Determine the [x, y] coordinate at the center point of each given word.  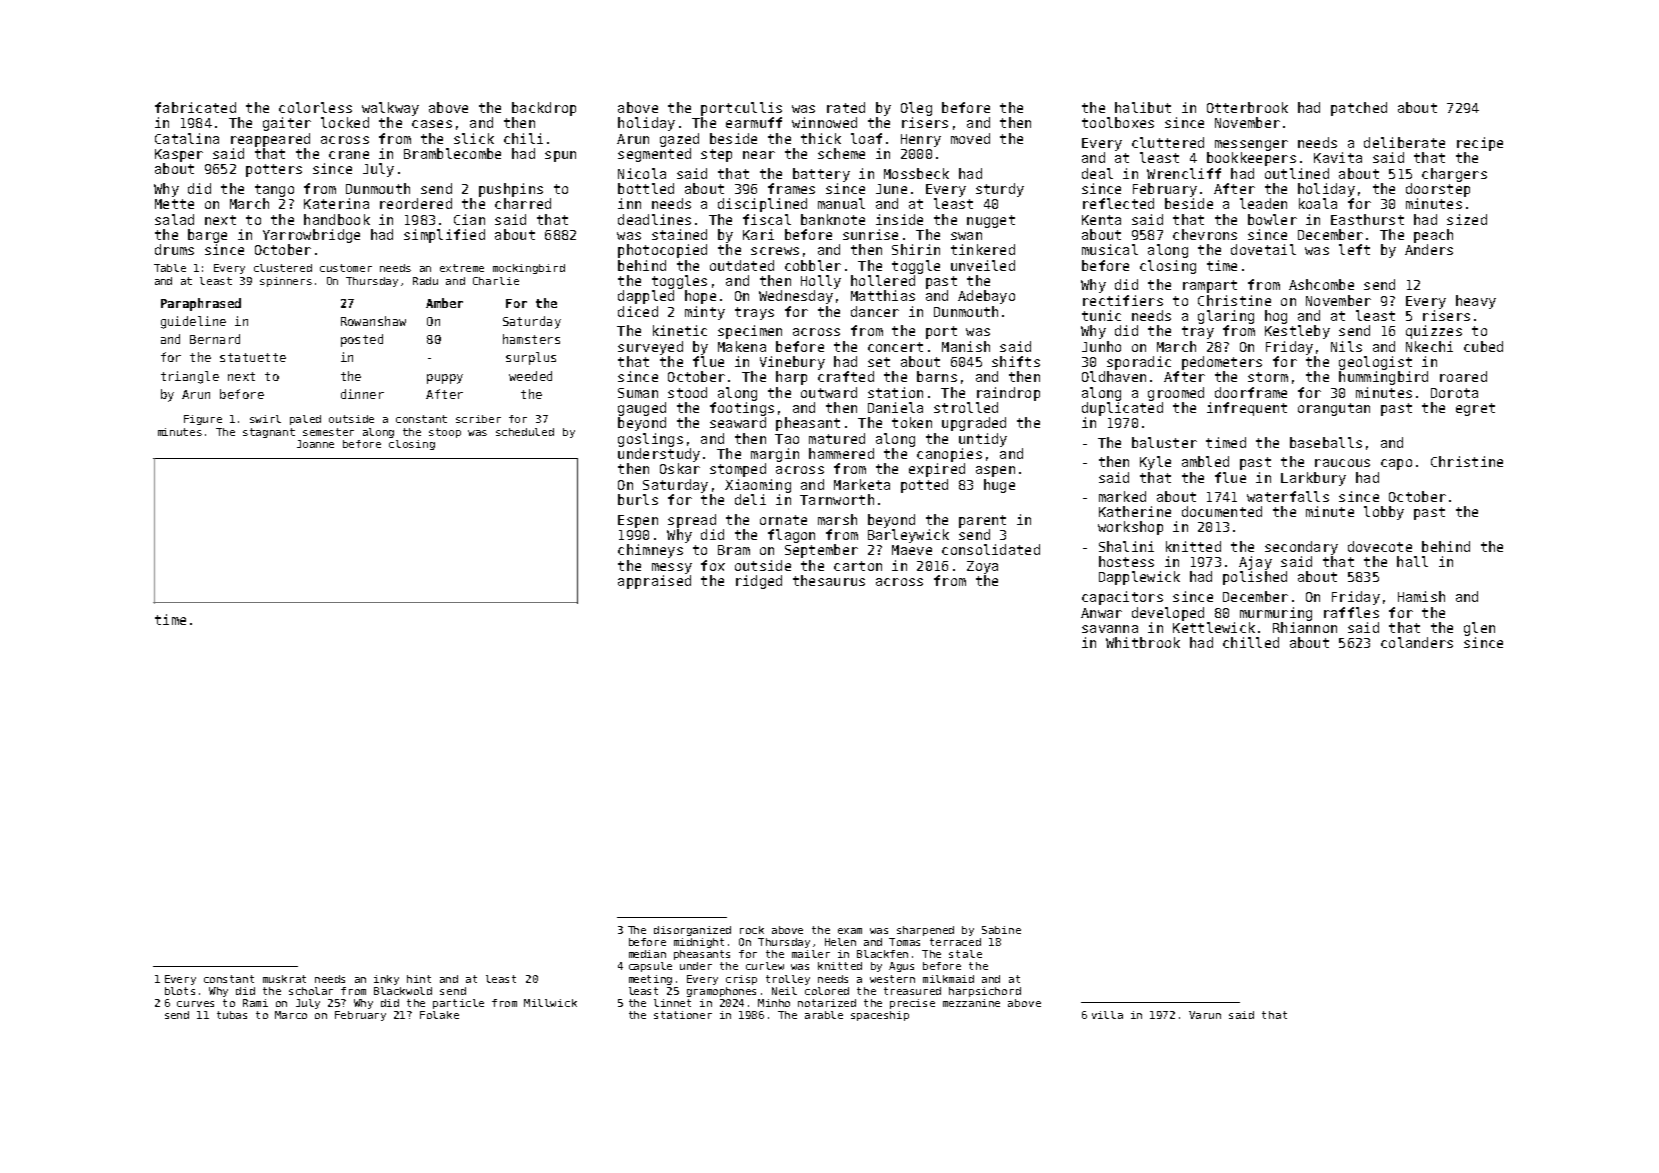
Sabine [1001, 930]
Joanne [315, 444]
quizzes [1434, 332]
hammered [841, 453]
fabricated [195, 107]
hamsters [531, 339]
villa [1107, 1015]
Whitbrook [1143, 642]
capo [1396, 464]
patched [1359, 109]
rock [752, 930]
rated [846, 107]
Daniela [895, 407]
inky [386, 980]
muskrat [284, 979]
